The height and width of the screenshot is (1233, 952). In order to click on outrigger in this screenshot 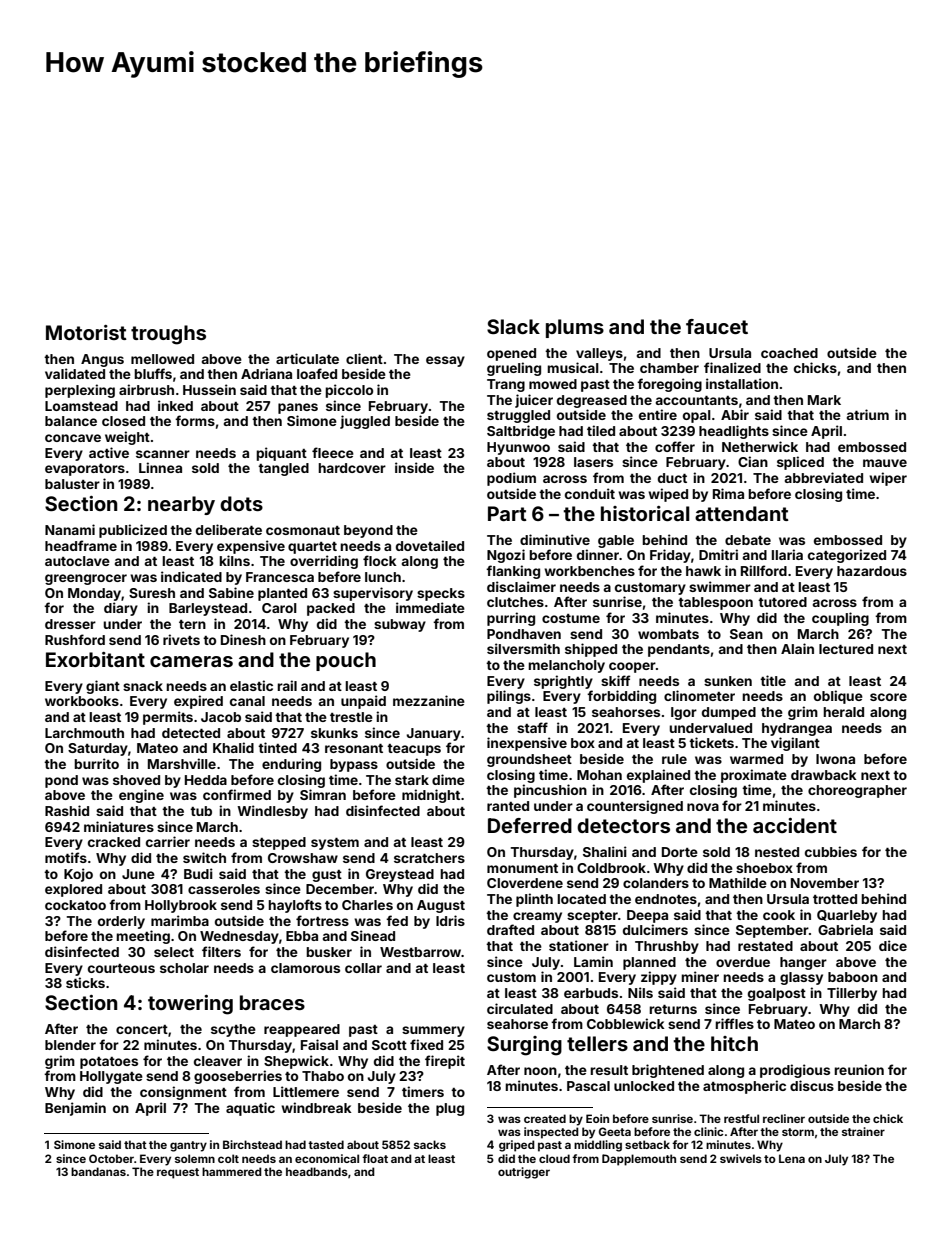, I will do `click(524, 1173)`.
